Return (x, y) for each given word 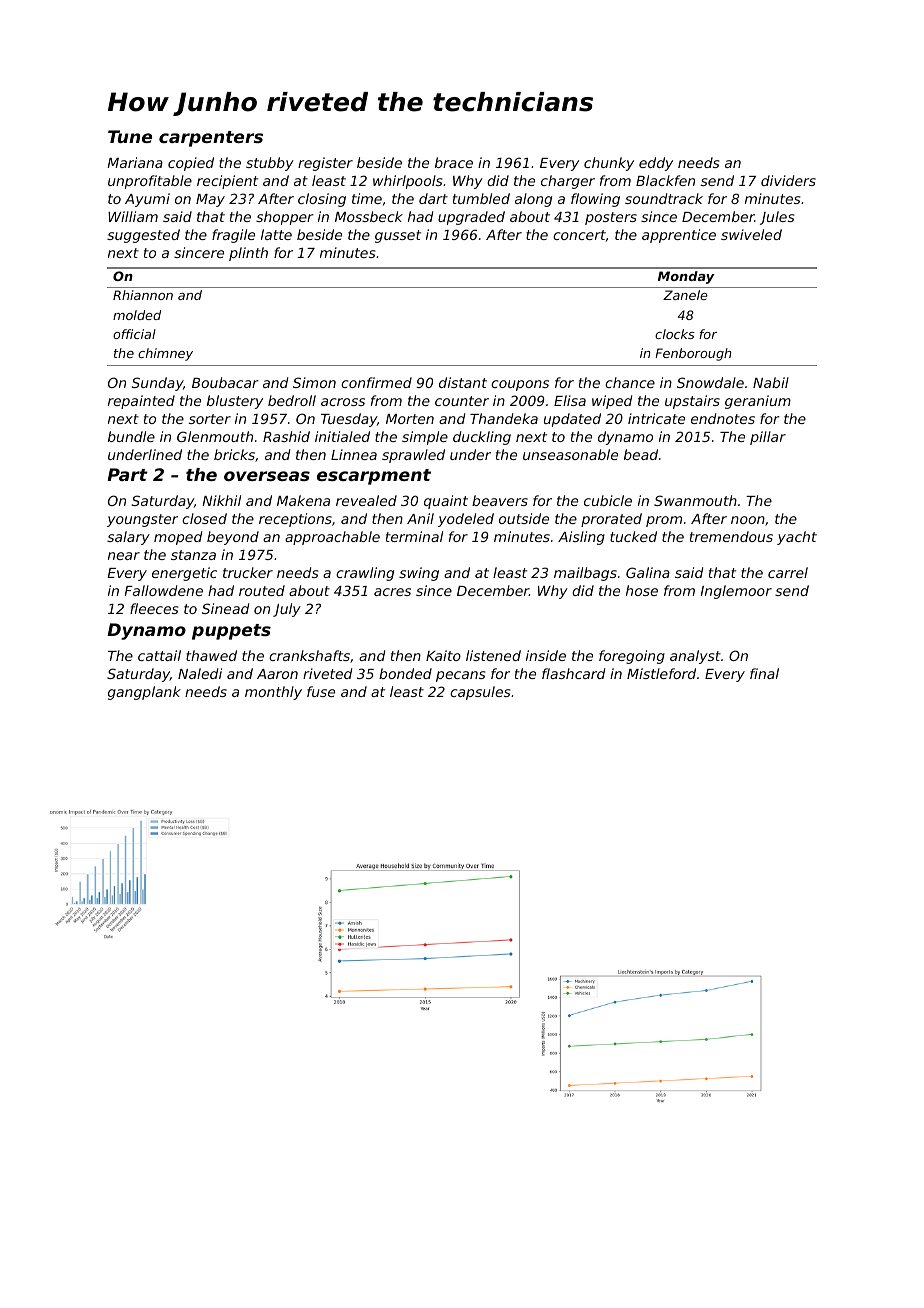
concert (579, 235)
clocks (675, 334)
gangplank (144, 693)
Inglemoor (736, 592)
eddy (656, 164)
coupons (520, 385)
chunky (609, 164)
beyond (233, 538)
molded (137, 315)
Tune (130, 136)
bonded (405, 673)
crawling (365, 574)
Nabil (771, 382)
